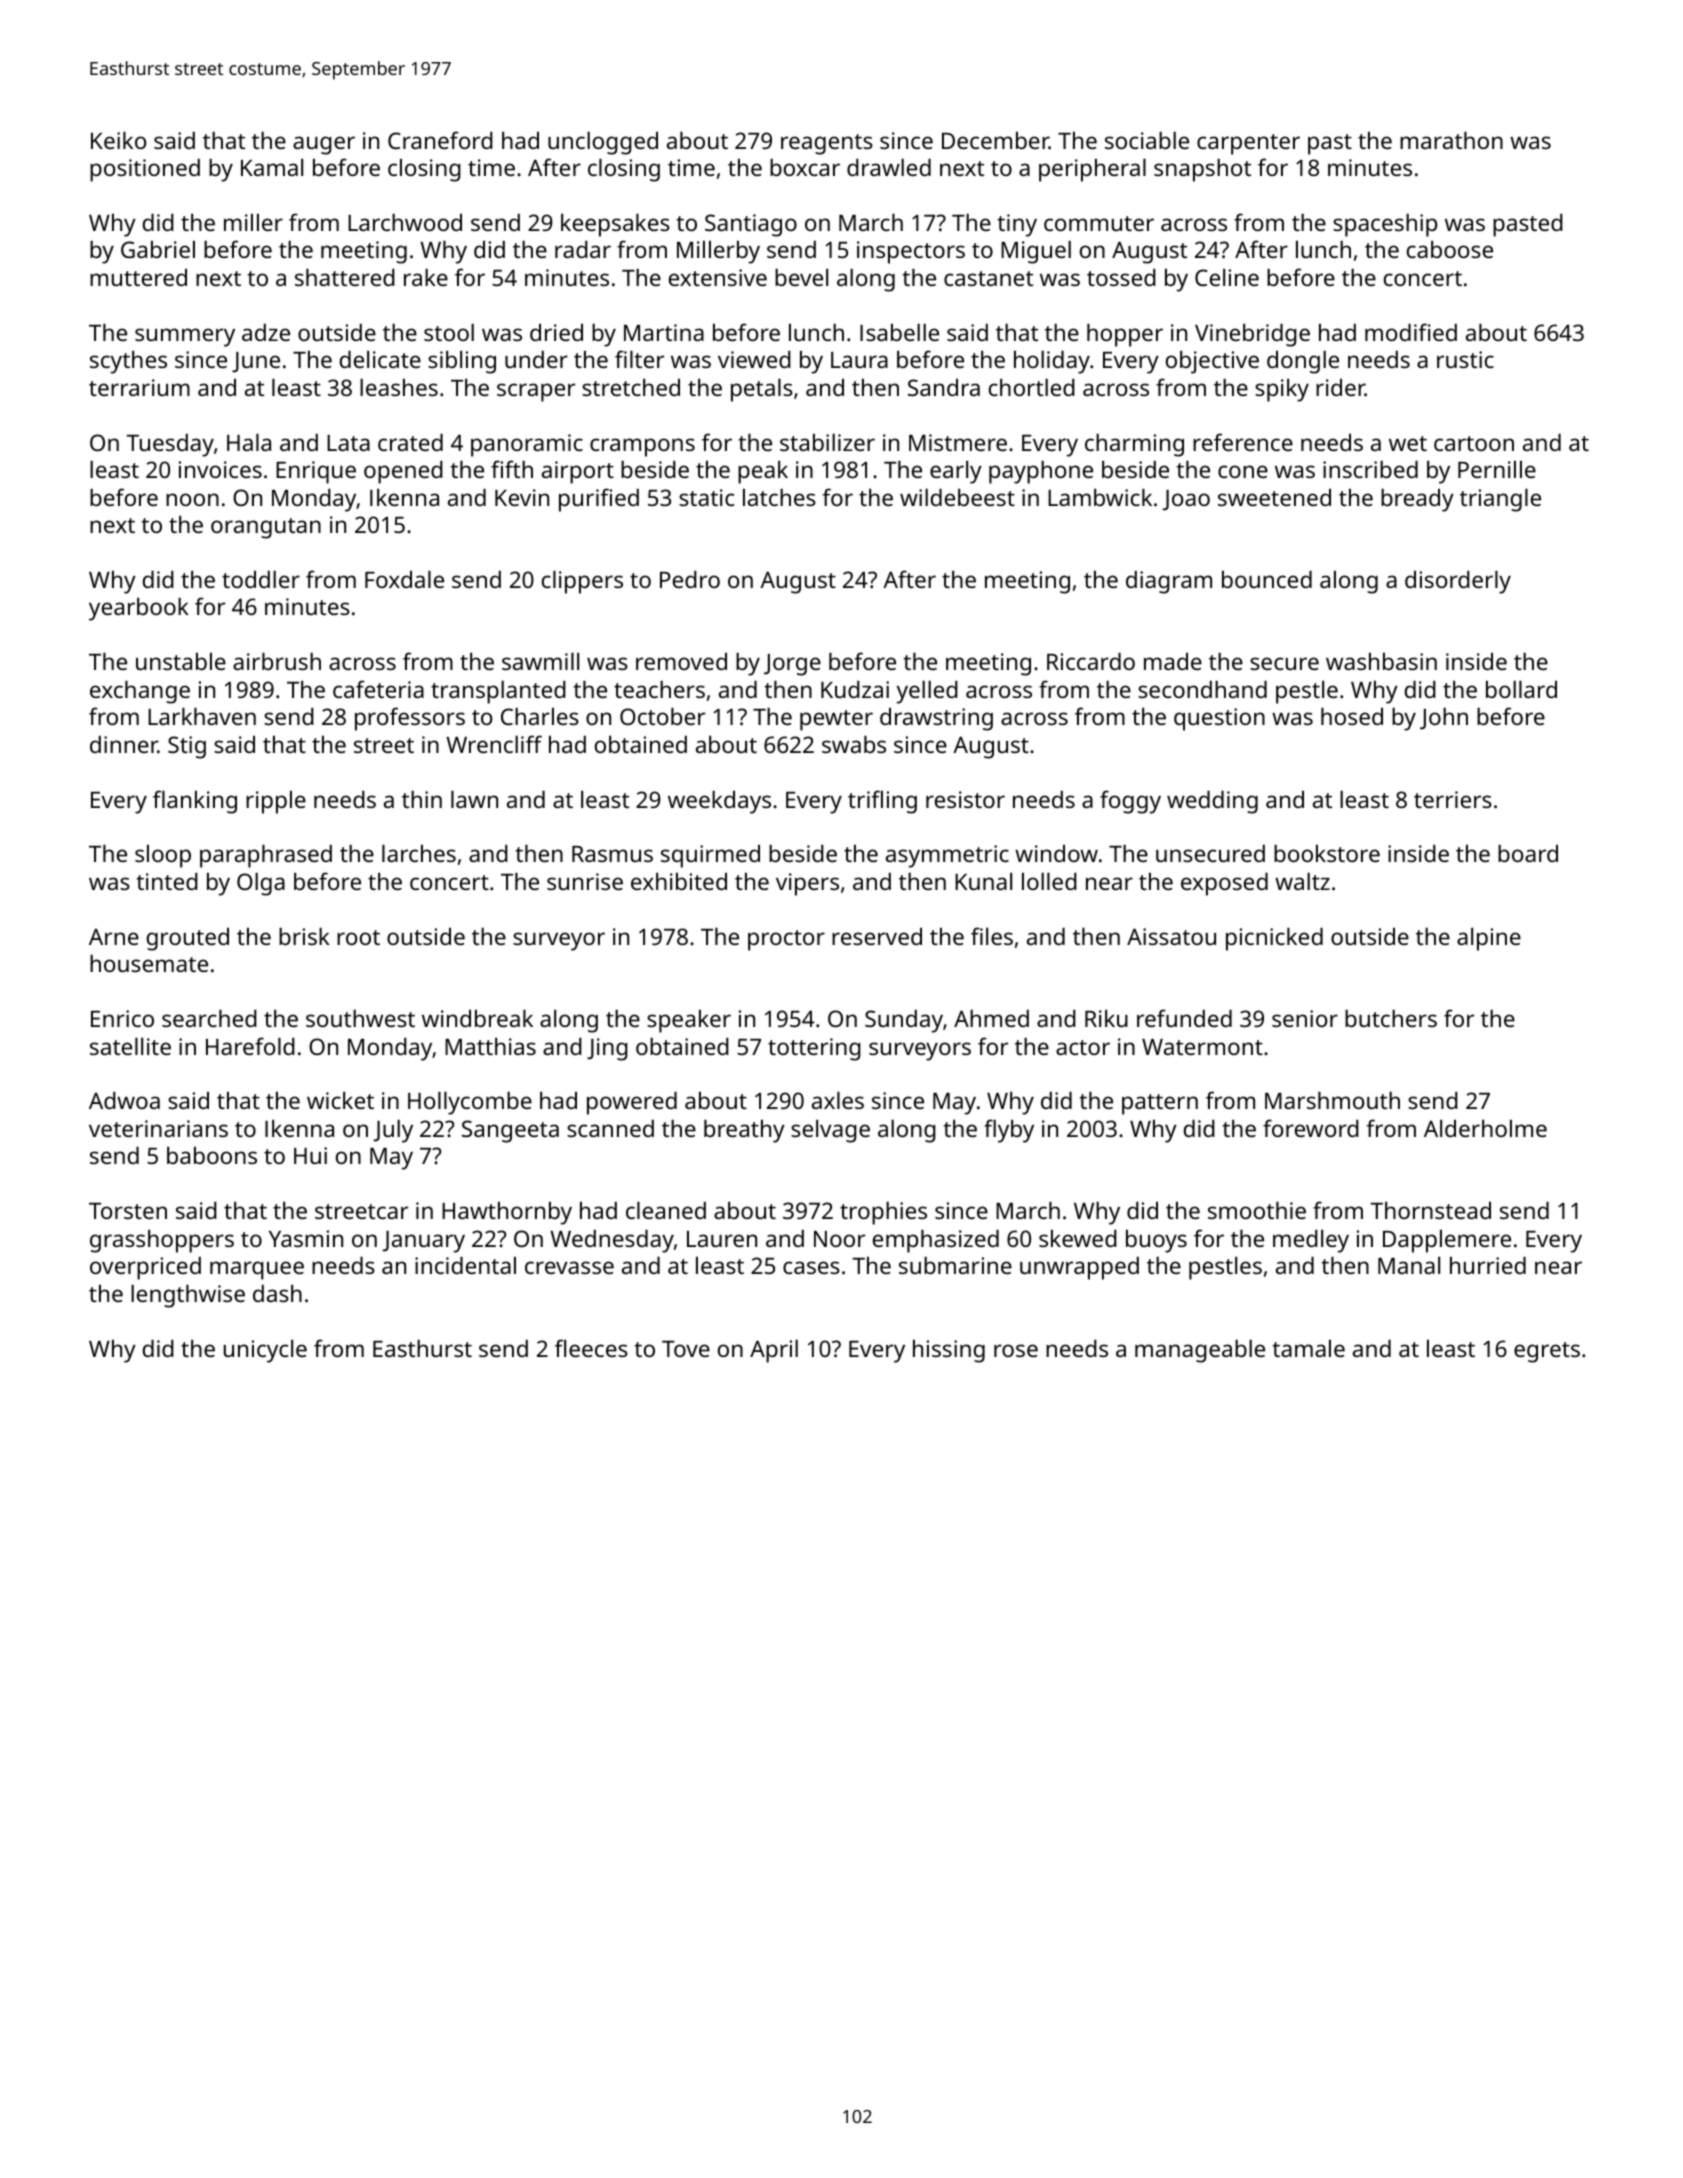  What do you see at coordinates (792, 665) in the screenshot?
I see `Jorge` at bounding box center [792, 665].
